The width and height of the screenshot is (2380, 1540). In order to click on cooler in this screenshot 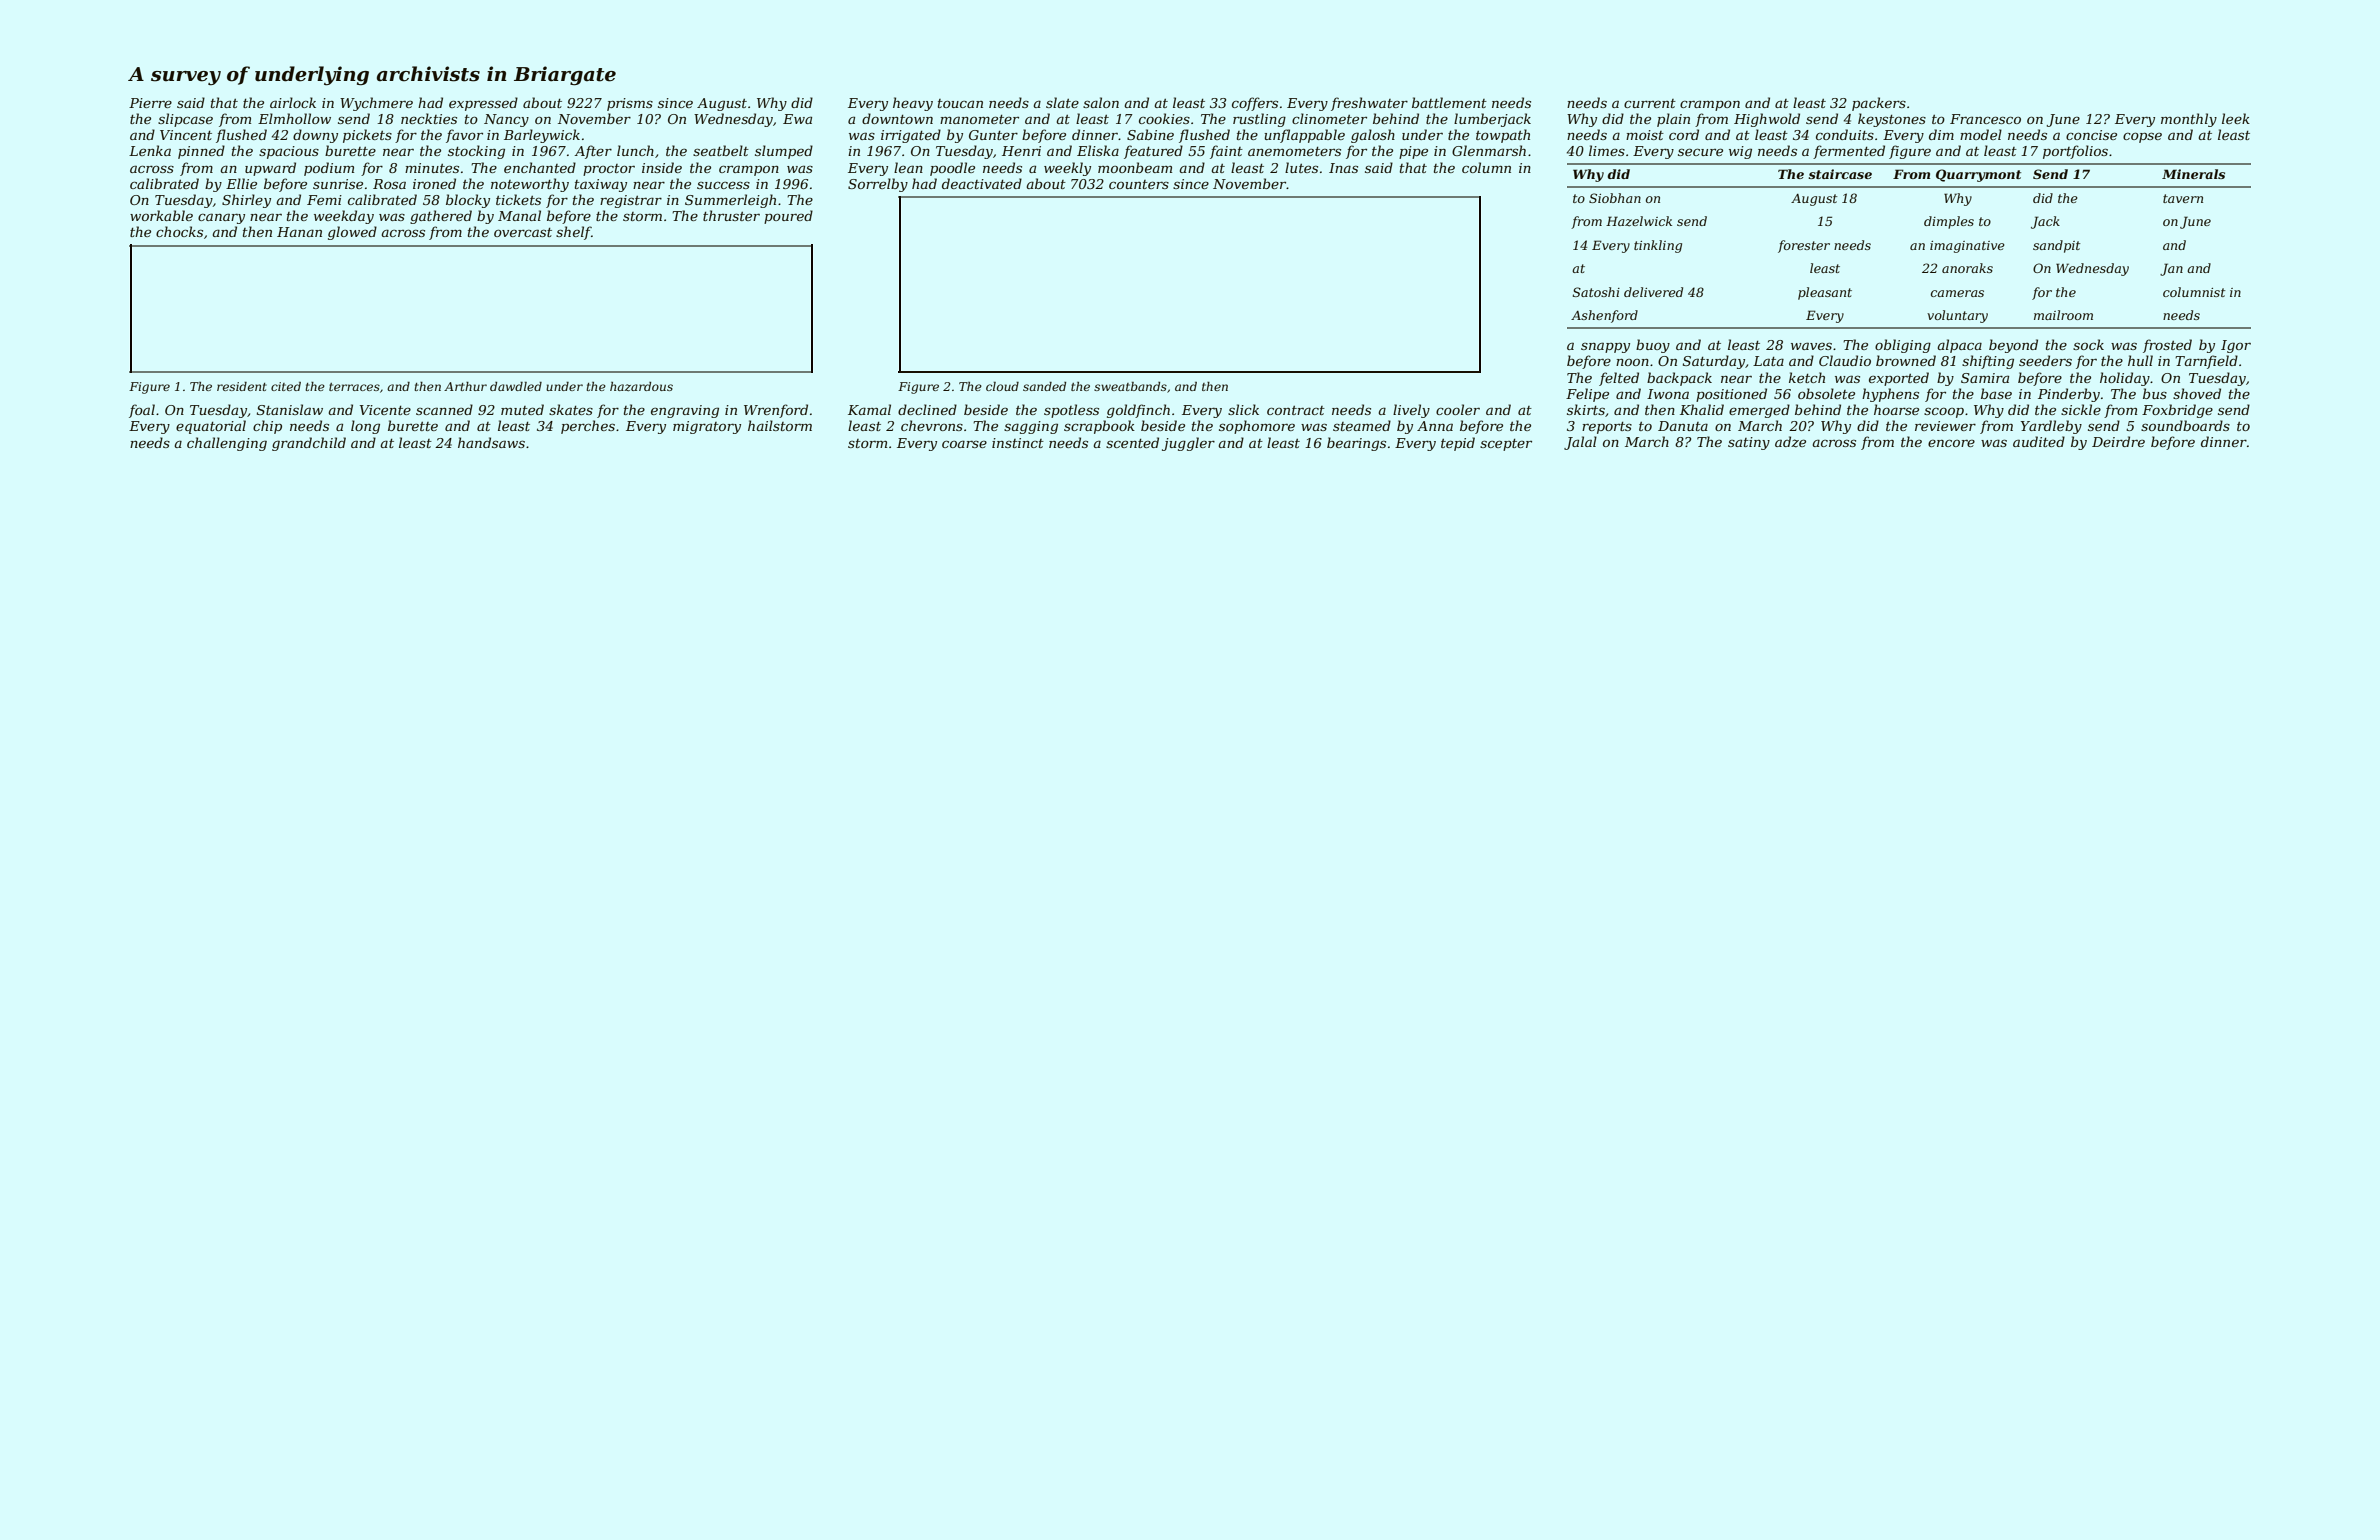, I will do `click(1458, 409)`.
